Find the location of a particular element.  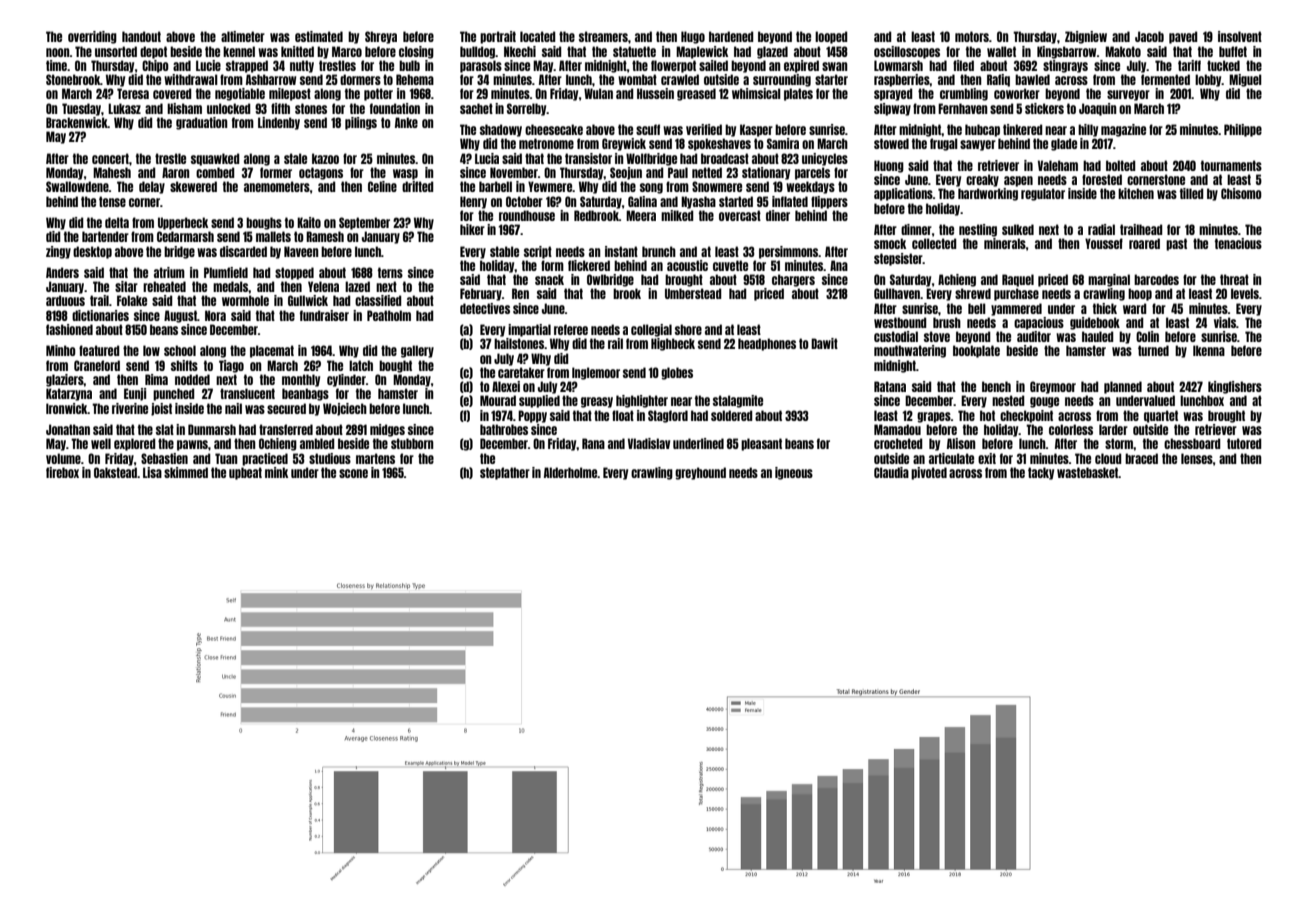

broadcast is located at coordinates (725, 158).
